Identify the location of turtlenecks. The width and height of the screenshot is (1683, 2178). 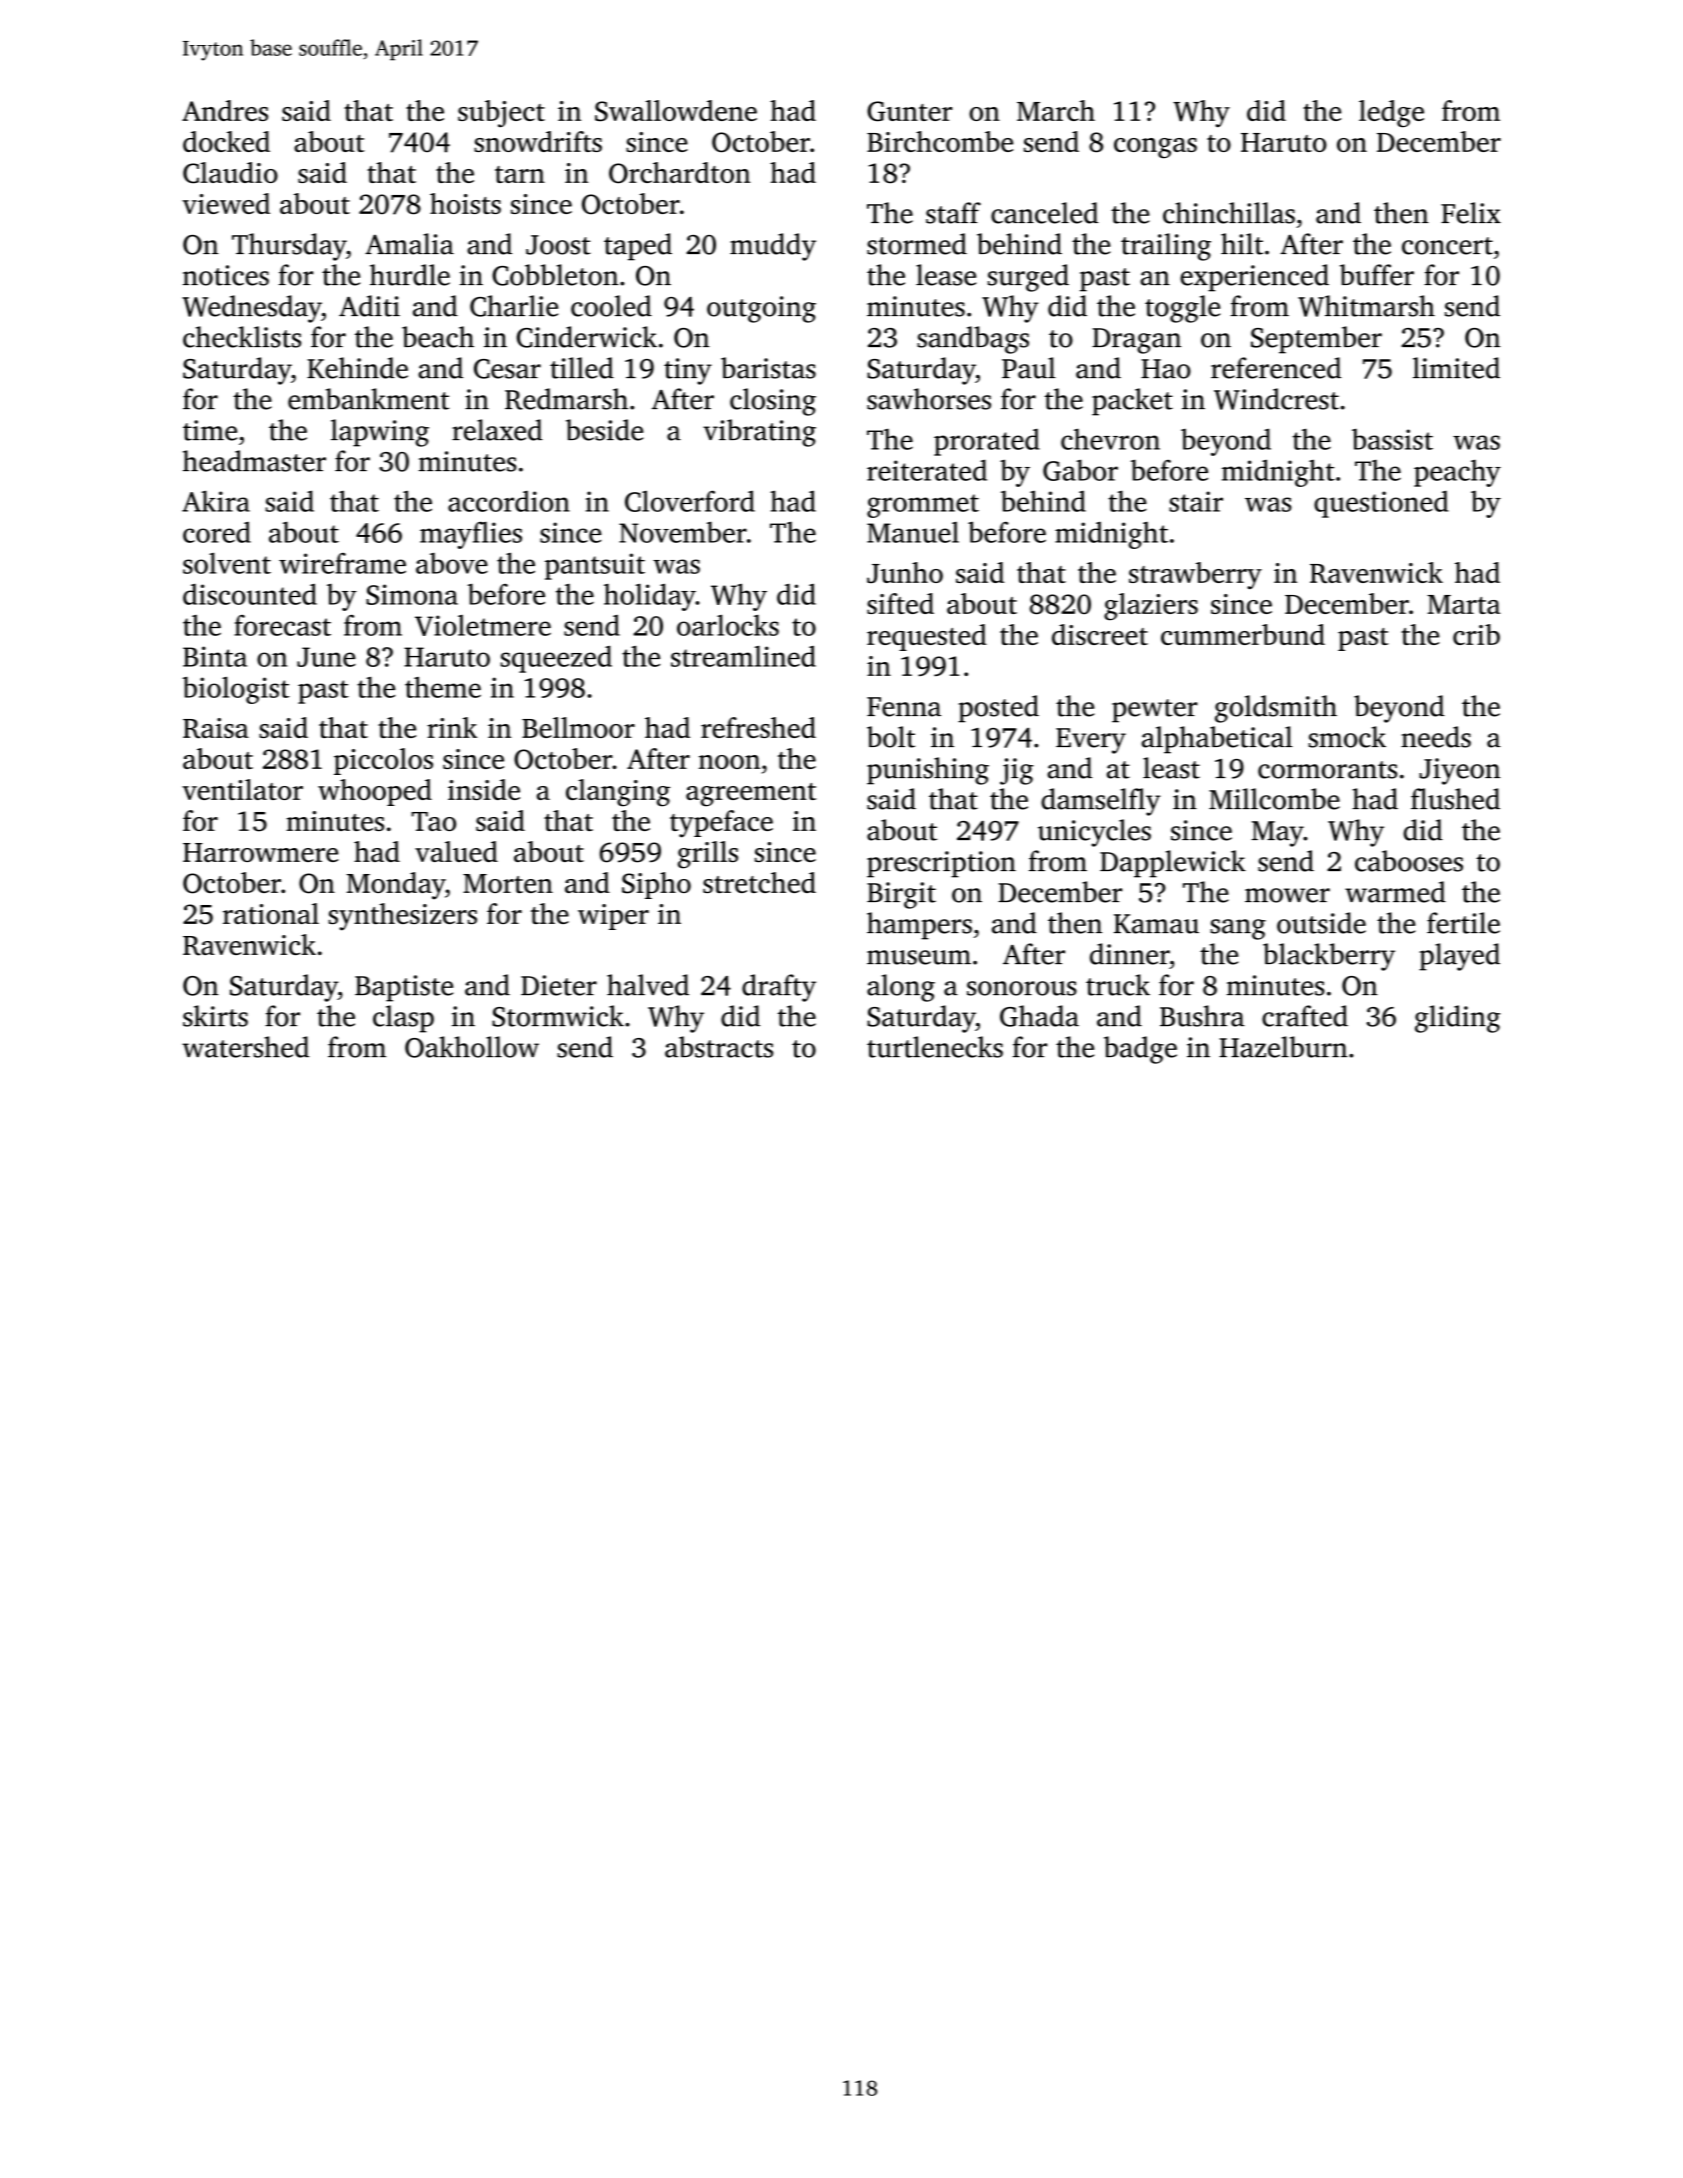
(935, 1047).
